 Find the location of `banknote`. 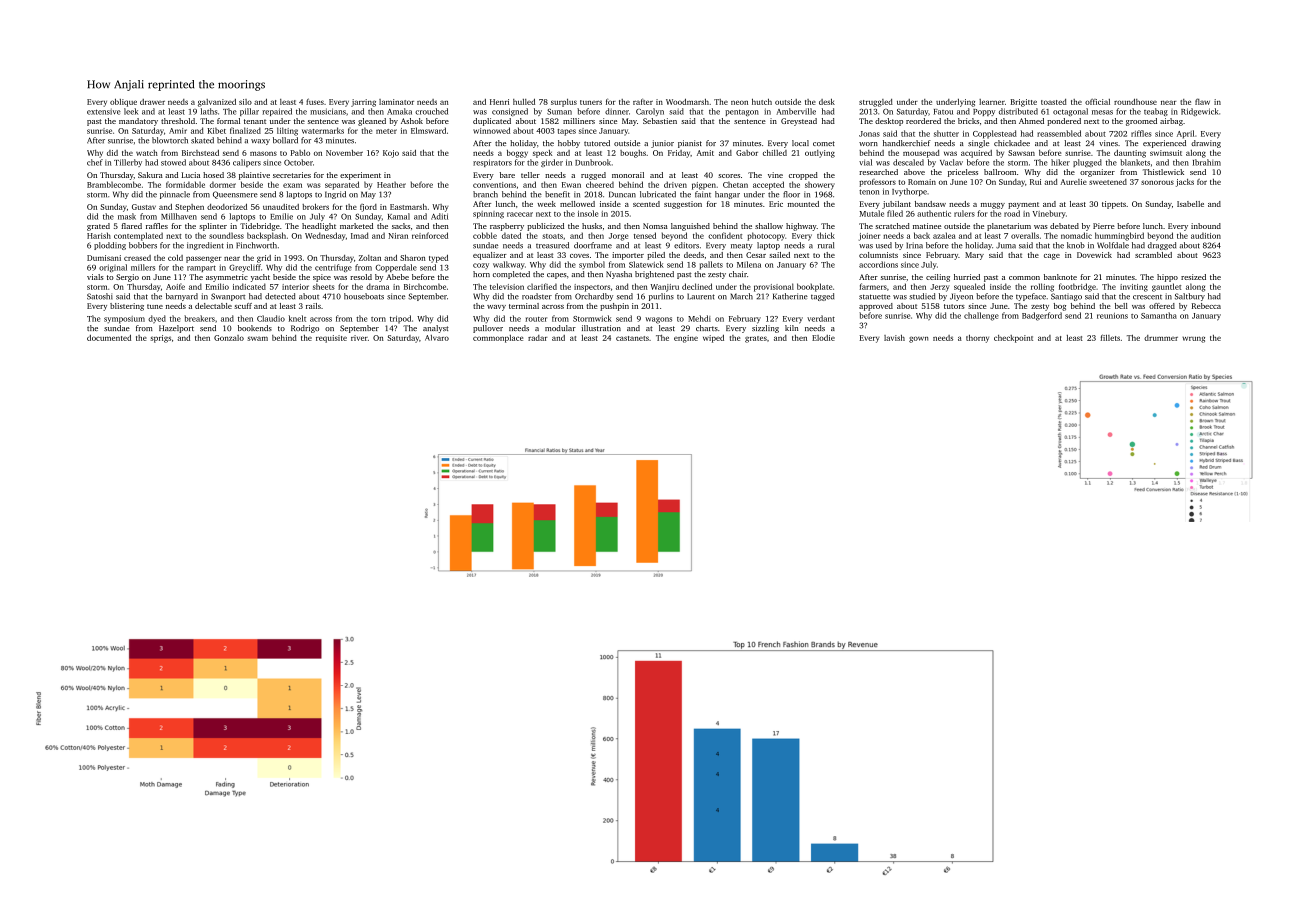

banknote is located at coordinates (1060, 277).
